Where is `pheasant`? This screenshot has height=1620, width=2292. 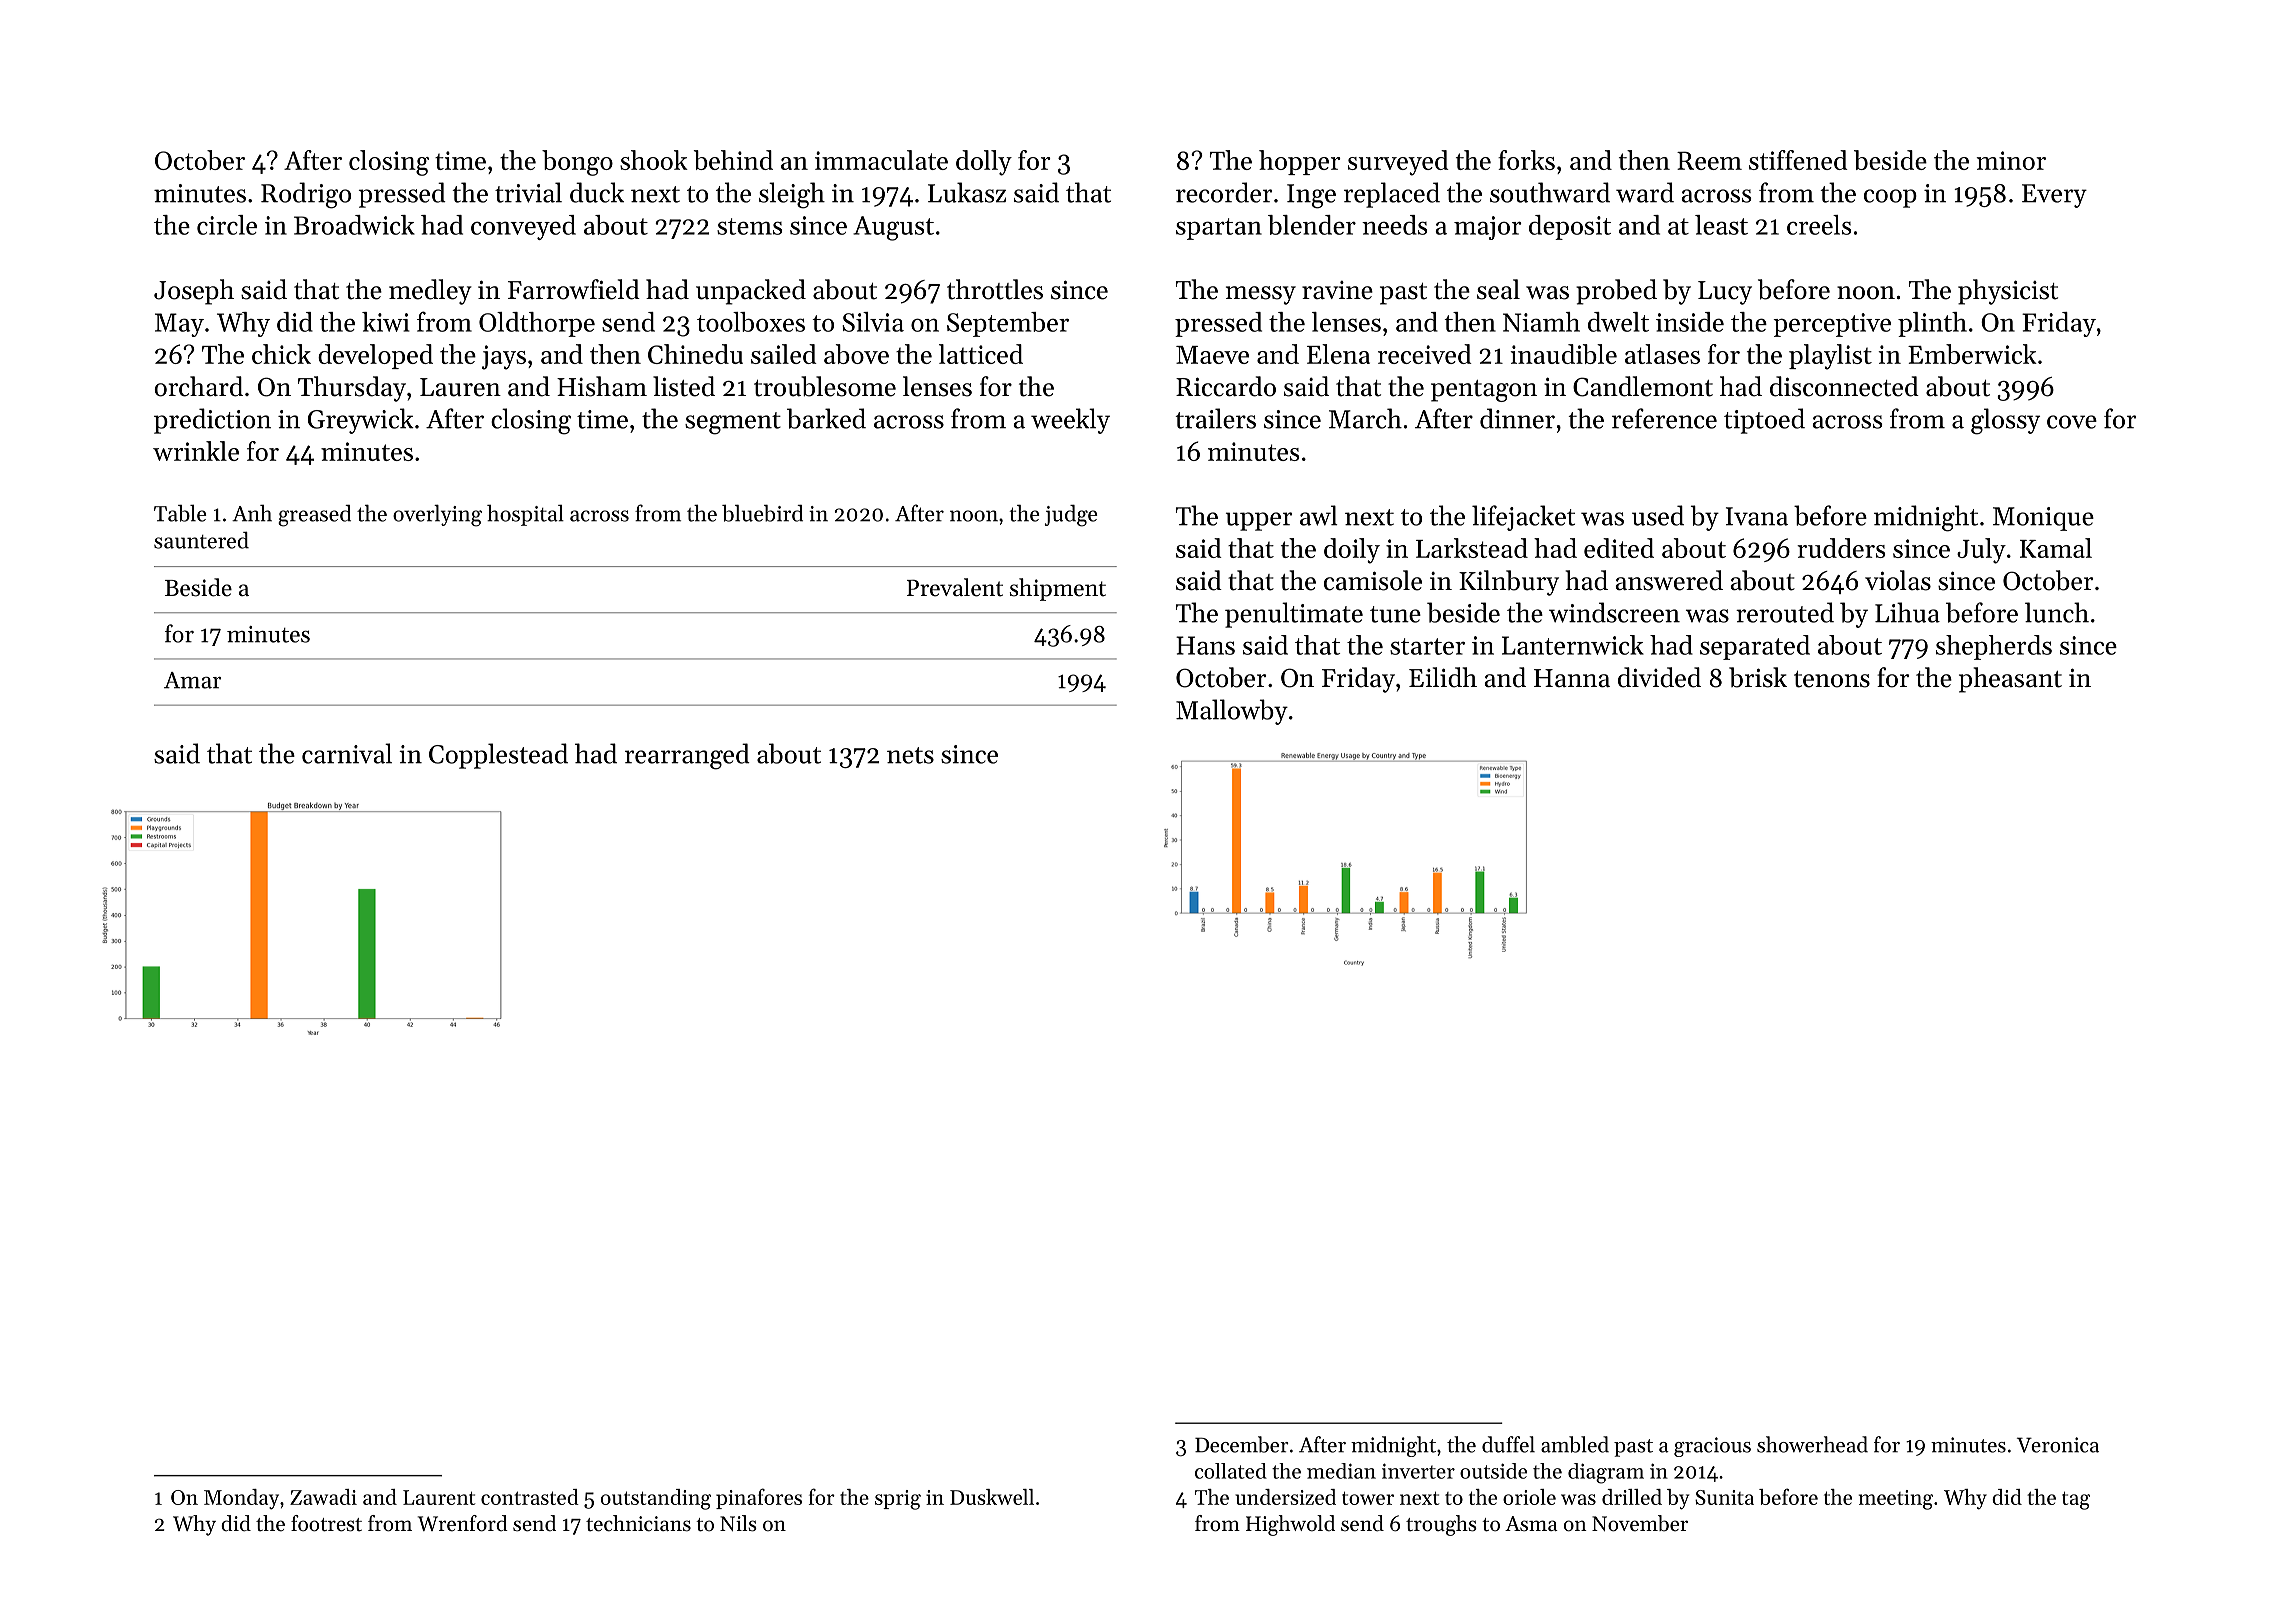
pheasant is located at coordinates (2010, 680).
